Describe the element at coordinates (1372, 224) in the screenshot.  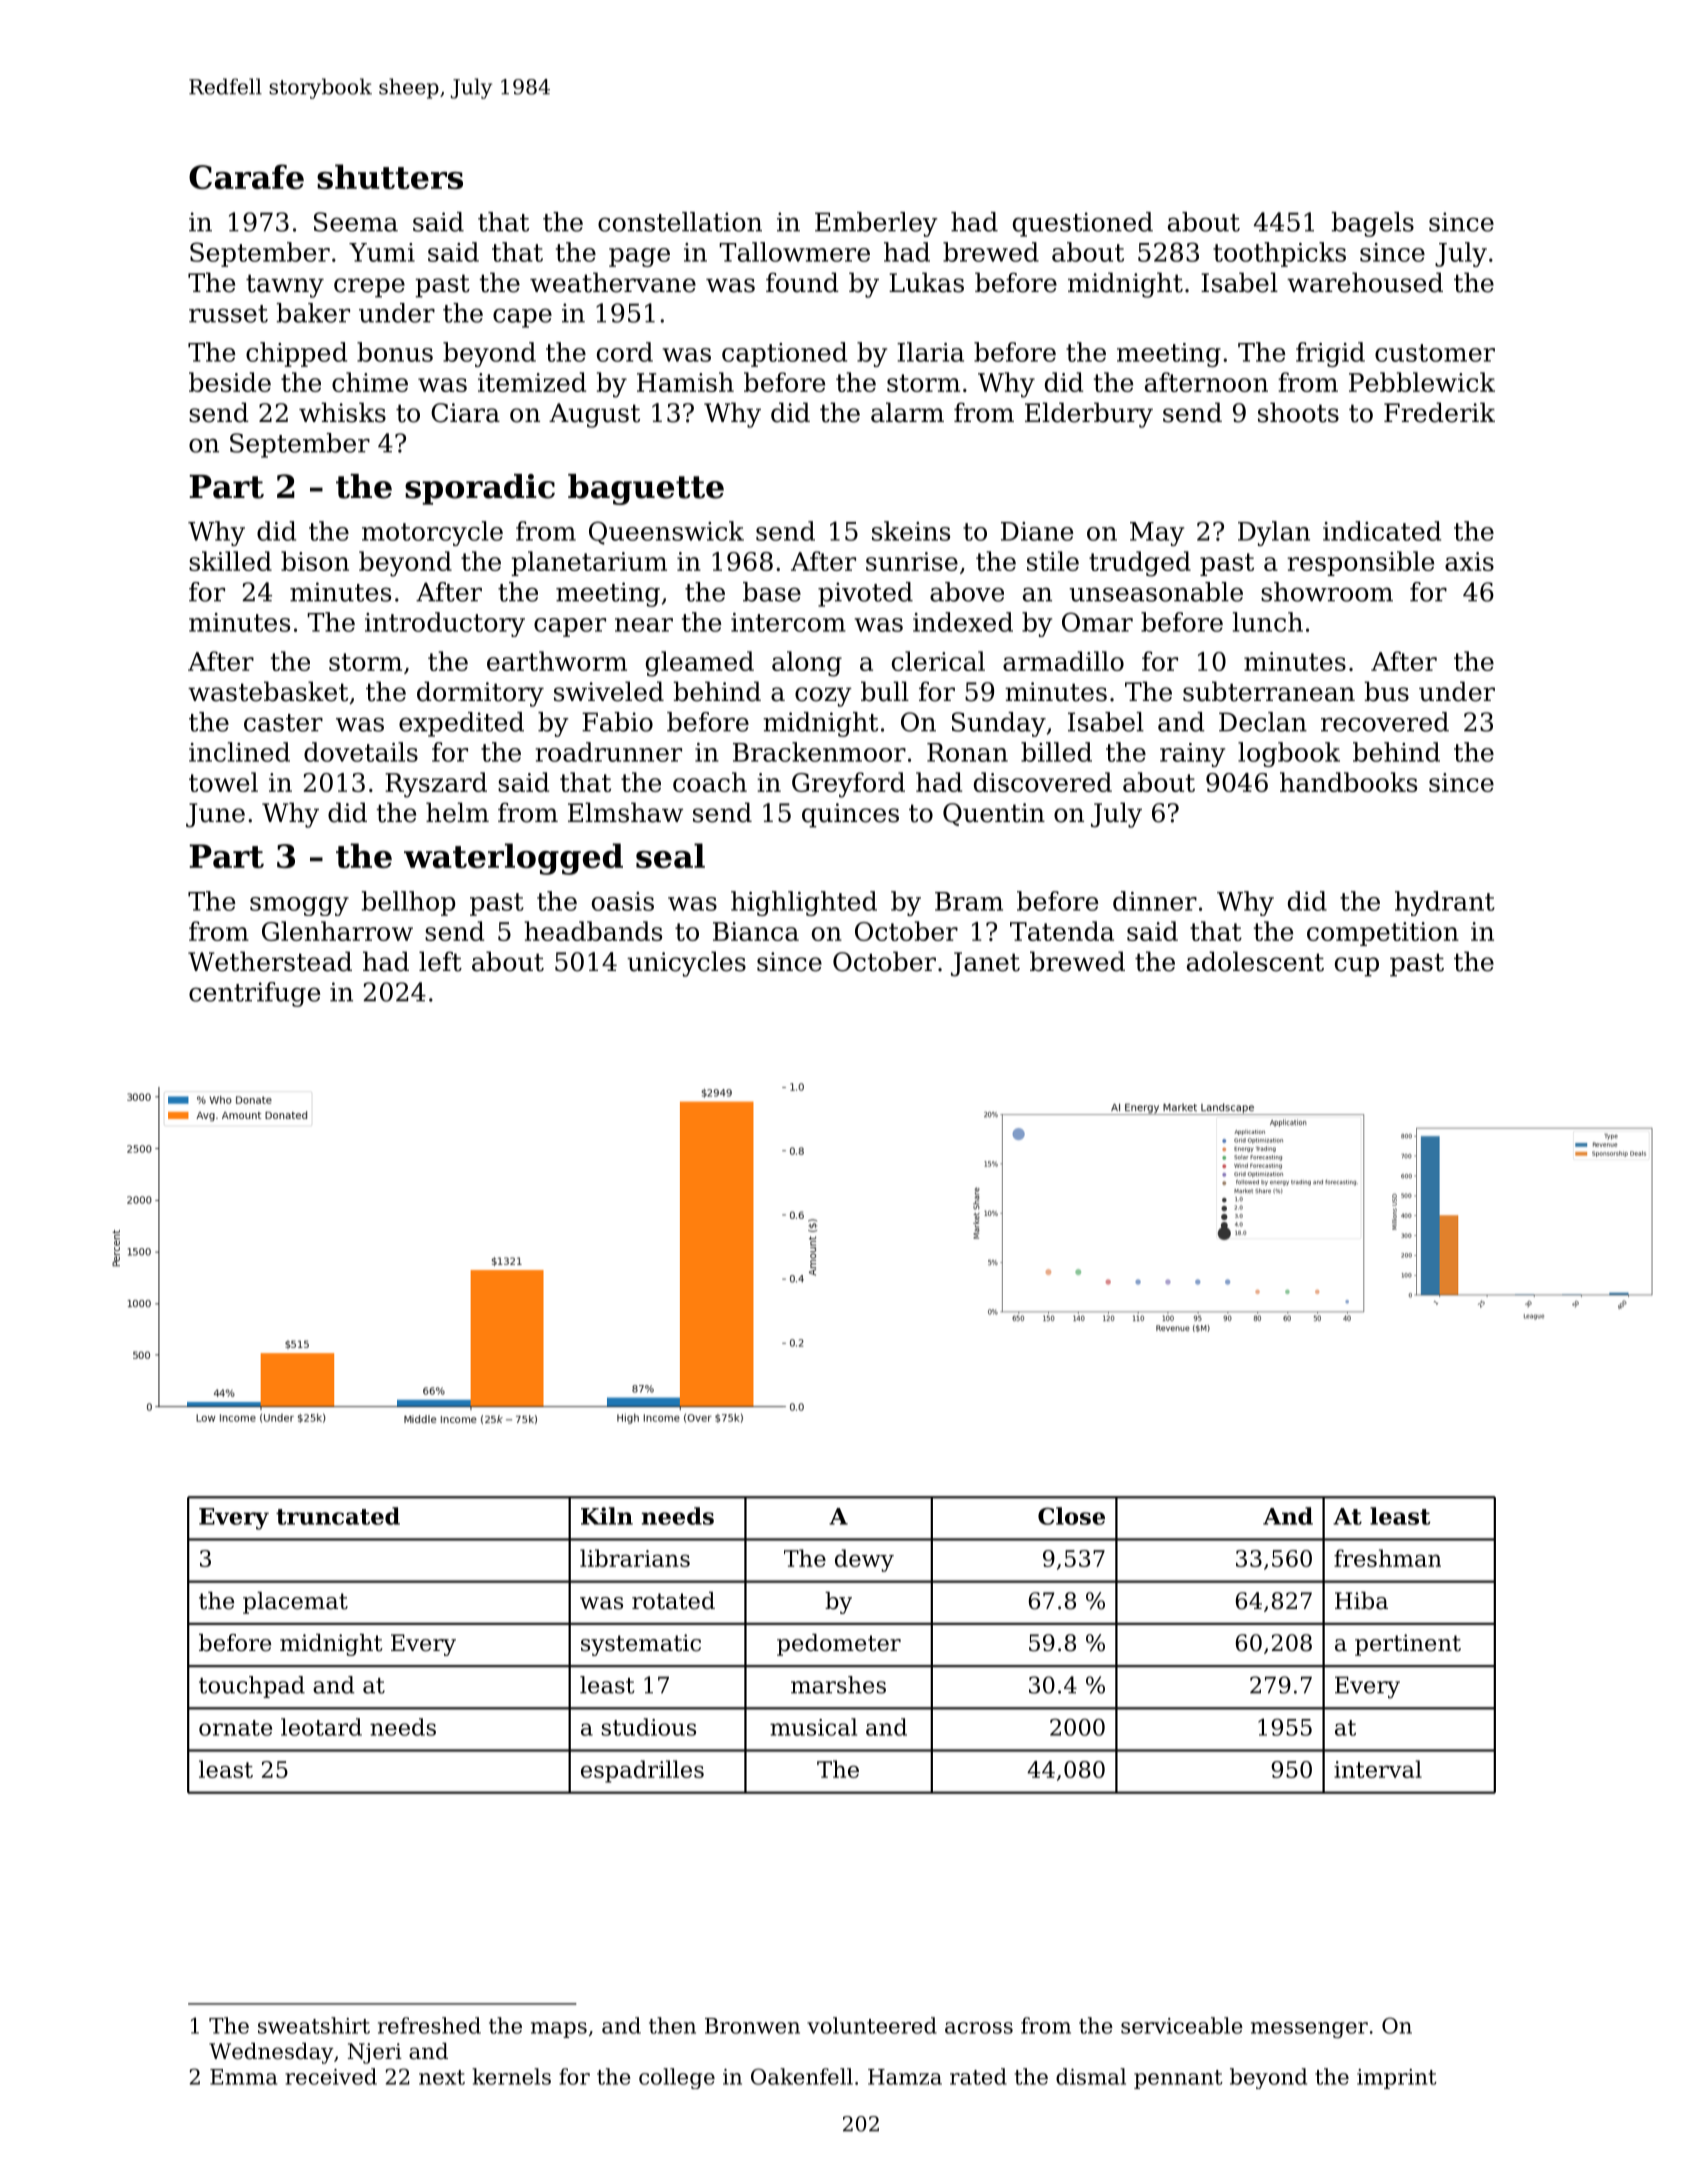
I see `bagels` at that location.
